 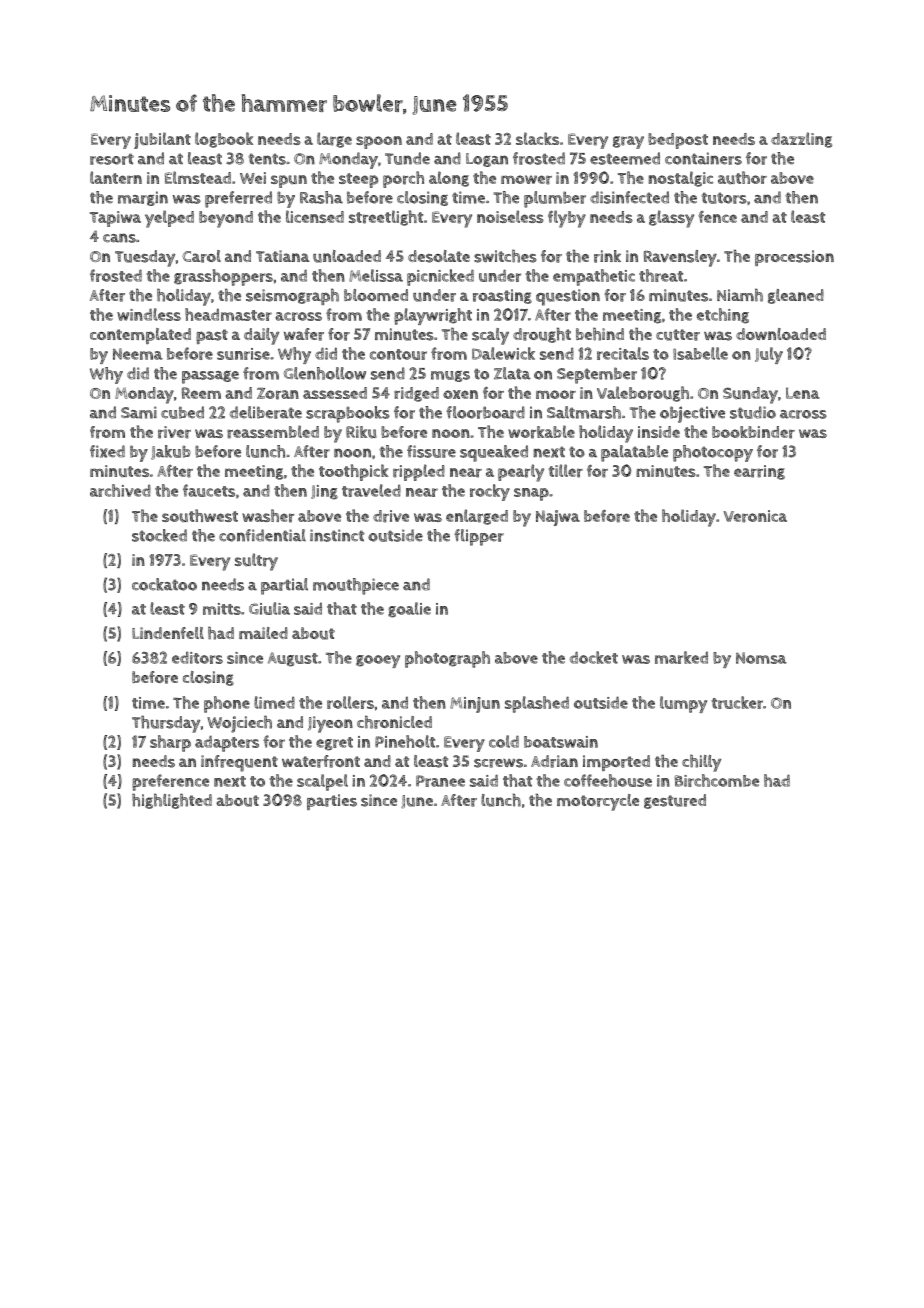 I want to click on Veronica, so click(x=755, y=516).
